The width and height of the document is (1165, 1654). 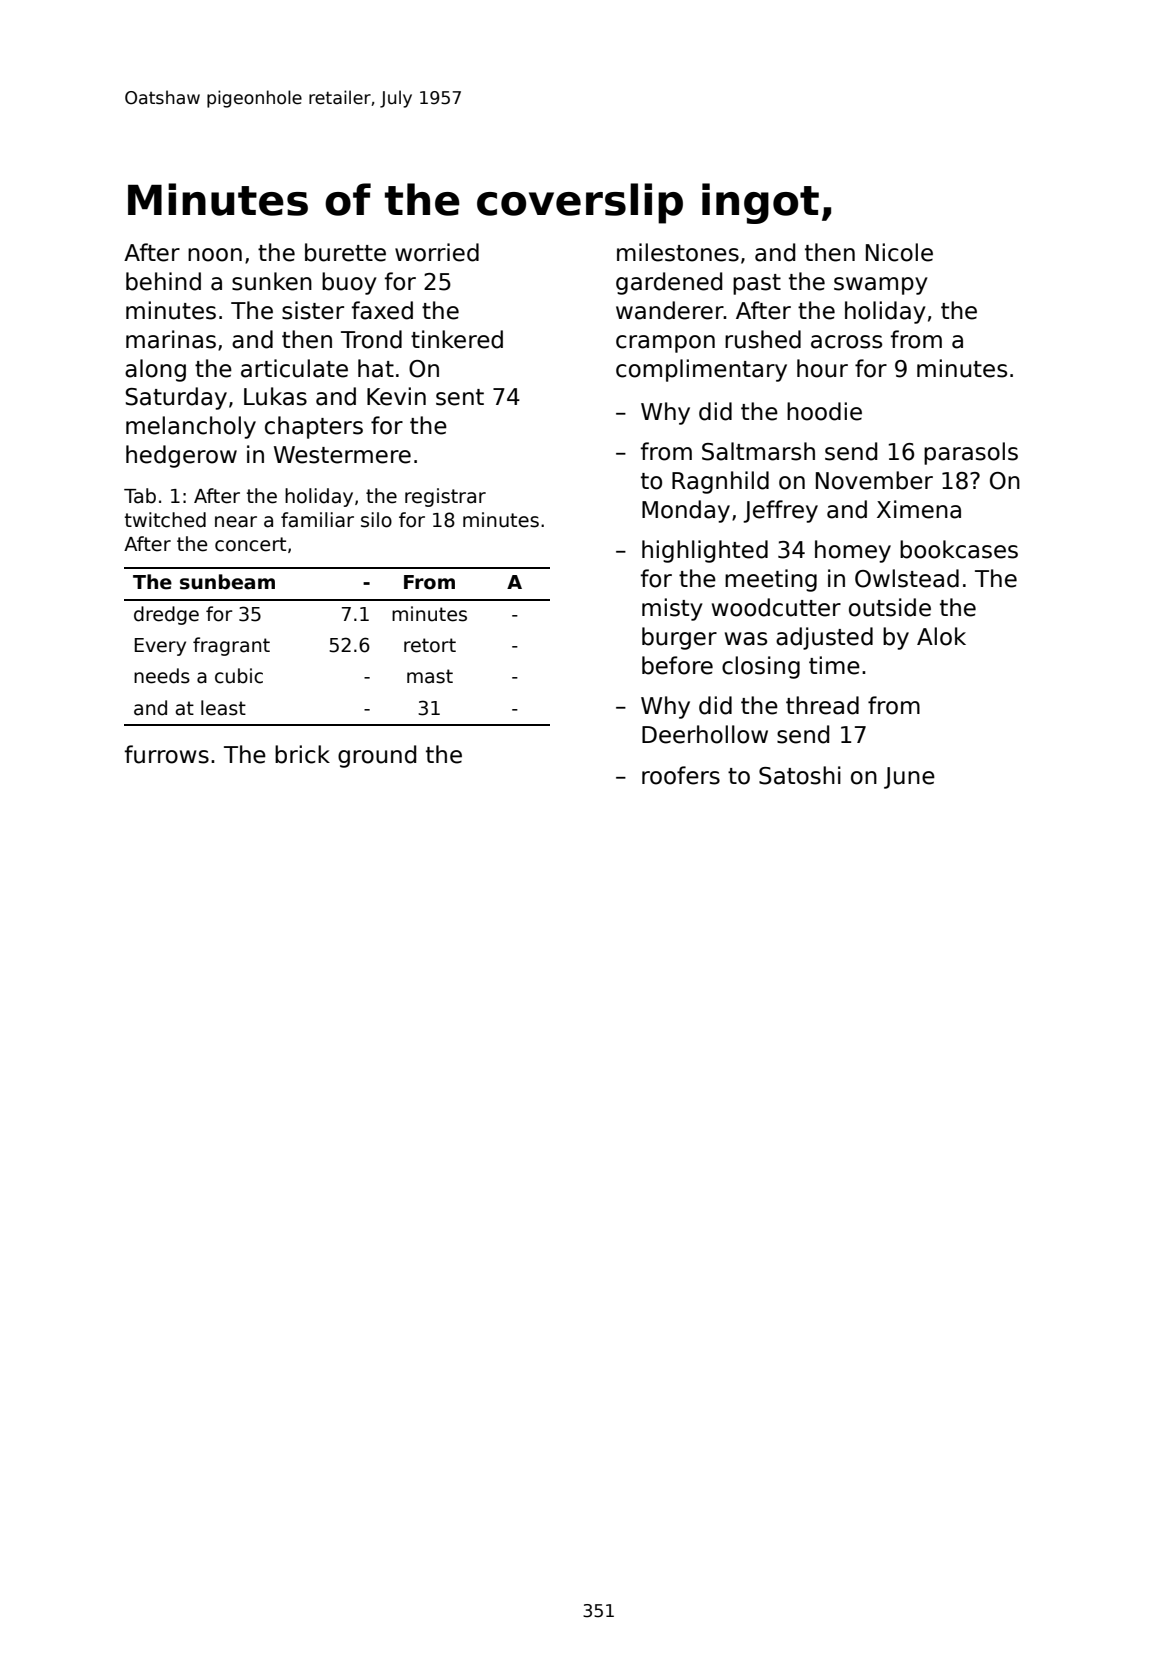 What do you see at coordinates (959, 549) in the document?
I see `bookcases` at bounding box center [959, 549].
